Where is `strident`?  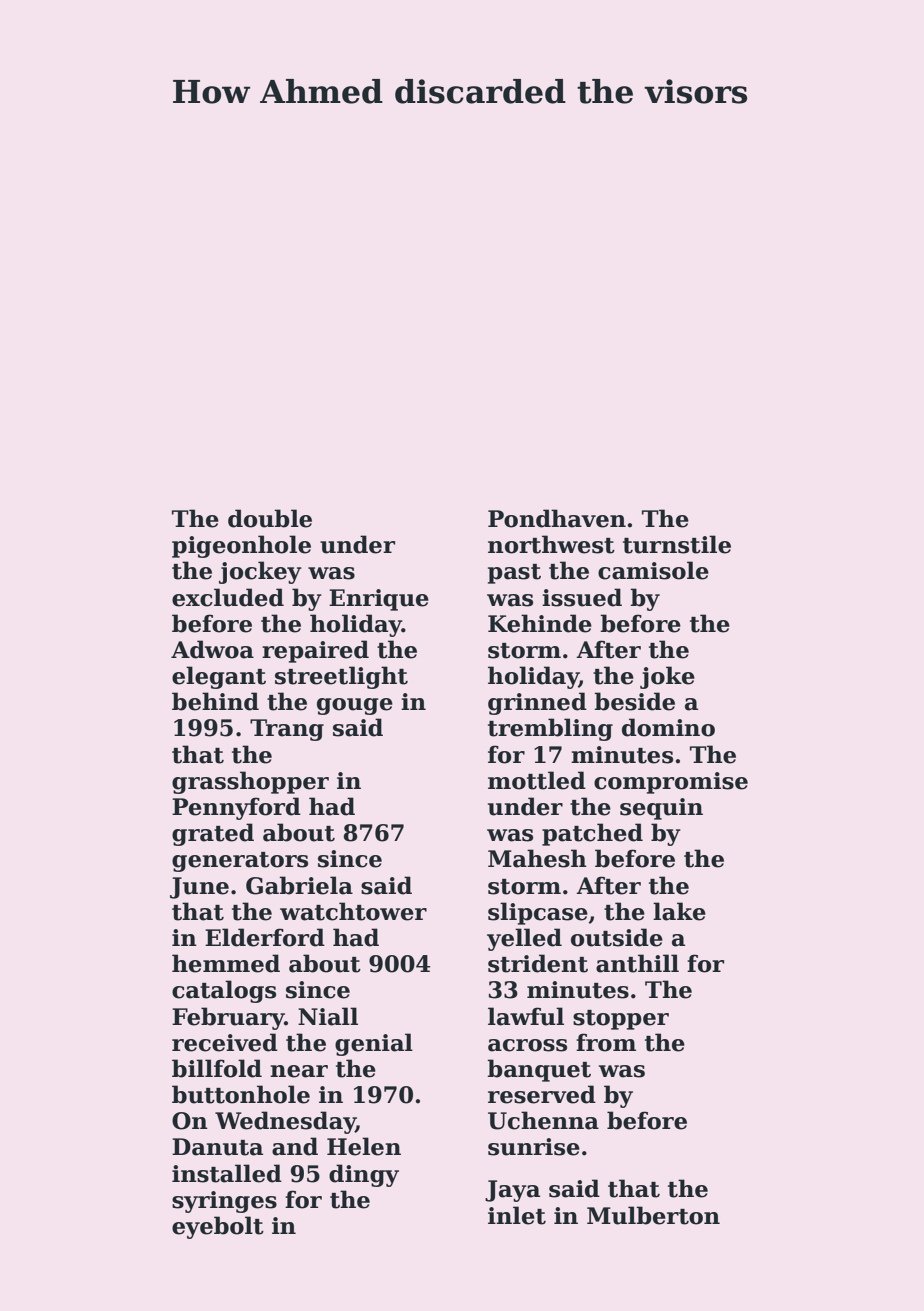
strident is located at coordinates (538, 963).
